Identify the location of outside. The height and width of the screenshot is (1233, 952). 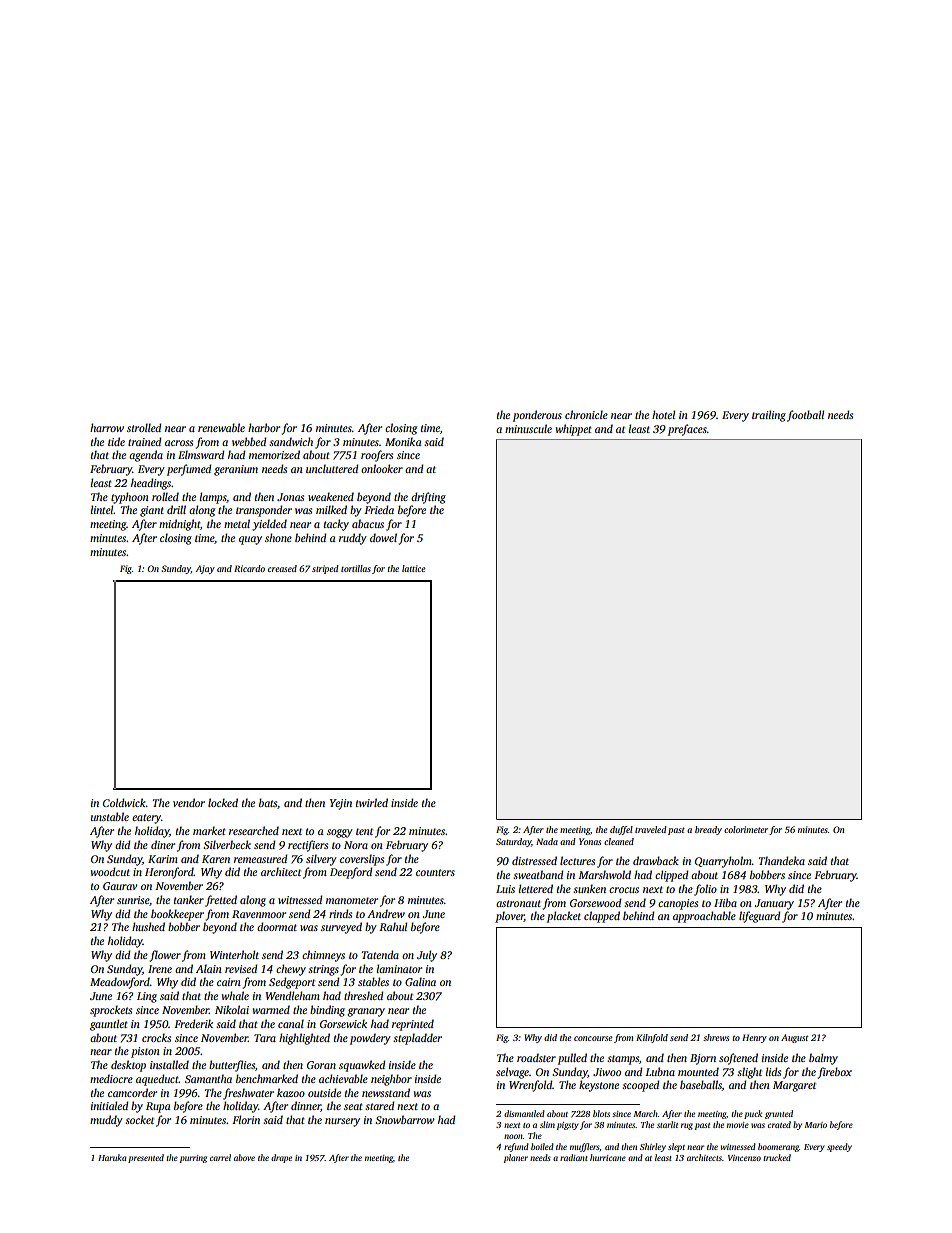
(324, 1092).
